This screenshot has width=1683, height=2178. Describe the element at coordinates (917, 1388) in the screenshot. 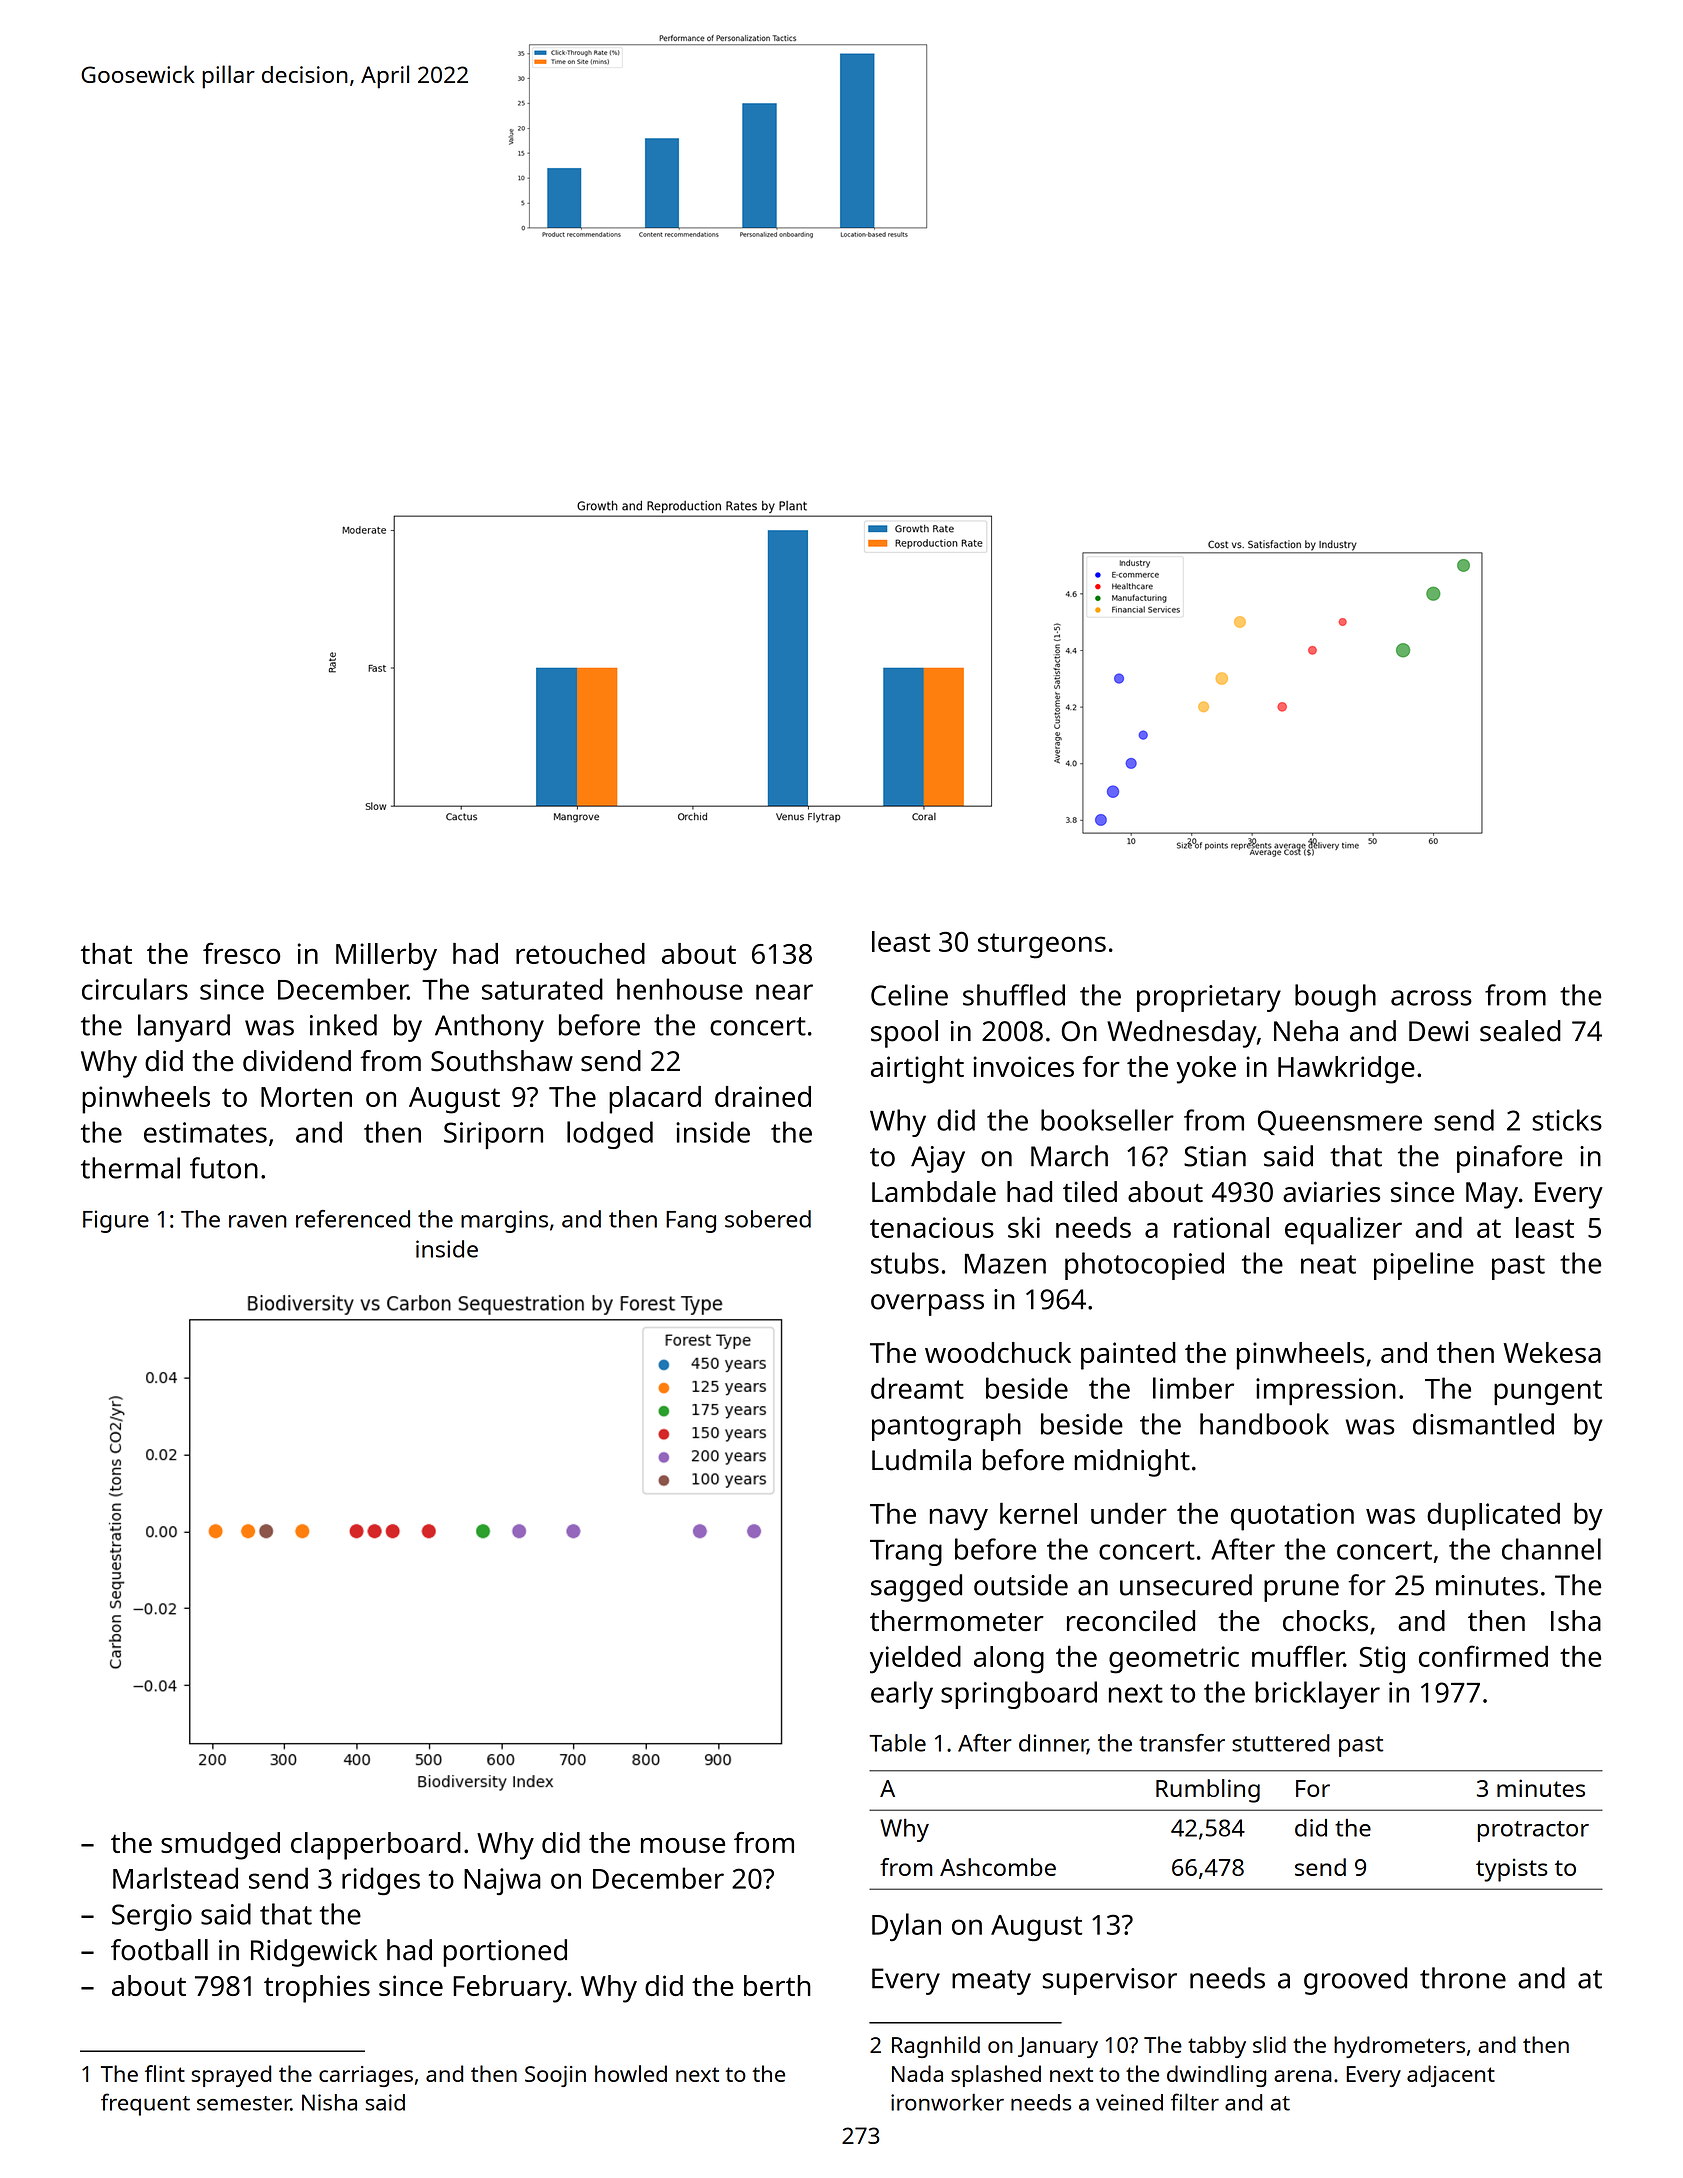

I see `dreamt` at that location.
